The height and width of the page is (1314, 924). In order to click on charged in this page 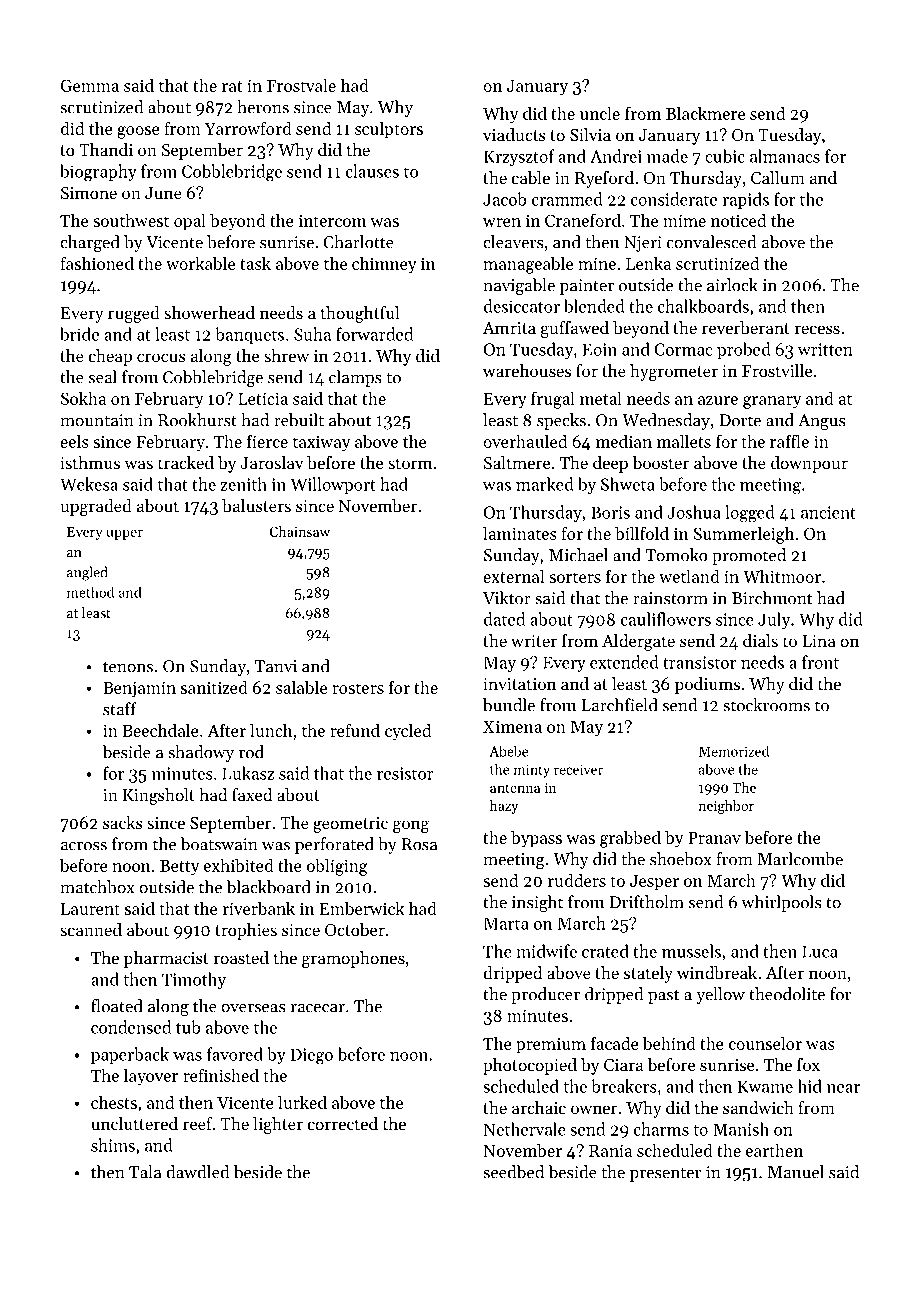, I will do `click(90, 243)`.
